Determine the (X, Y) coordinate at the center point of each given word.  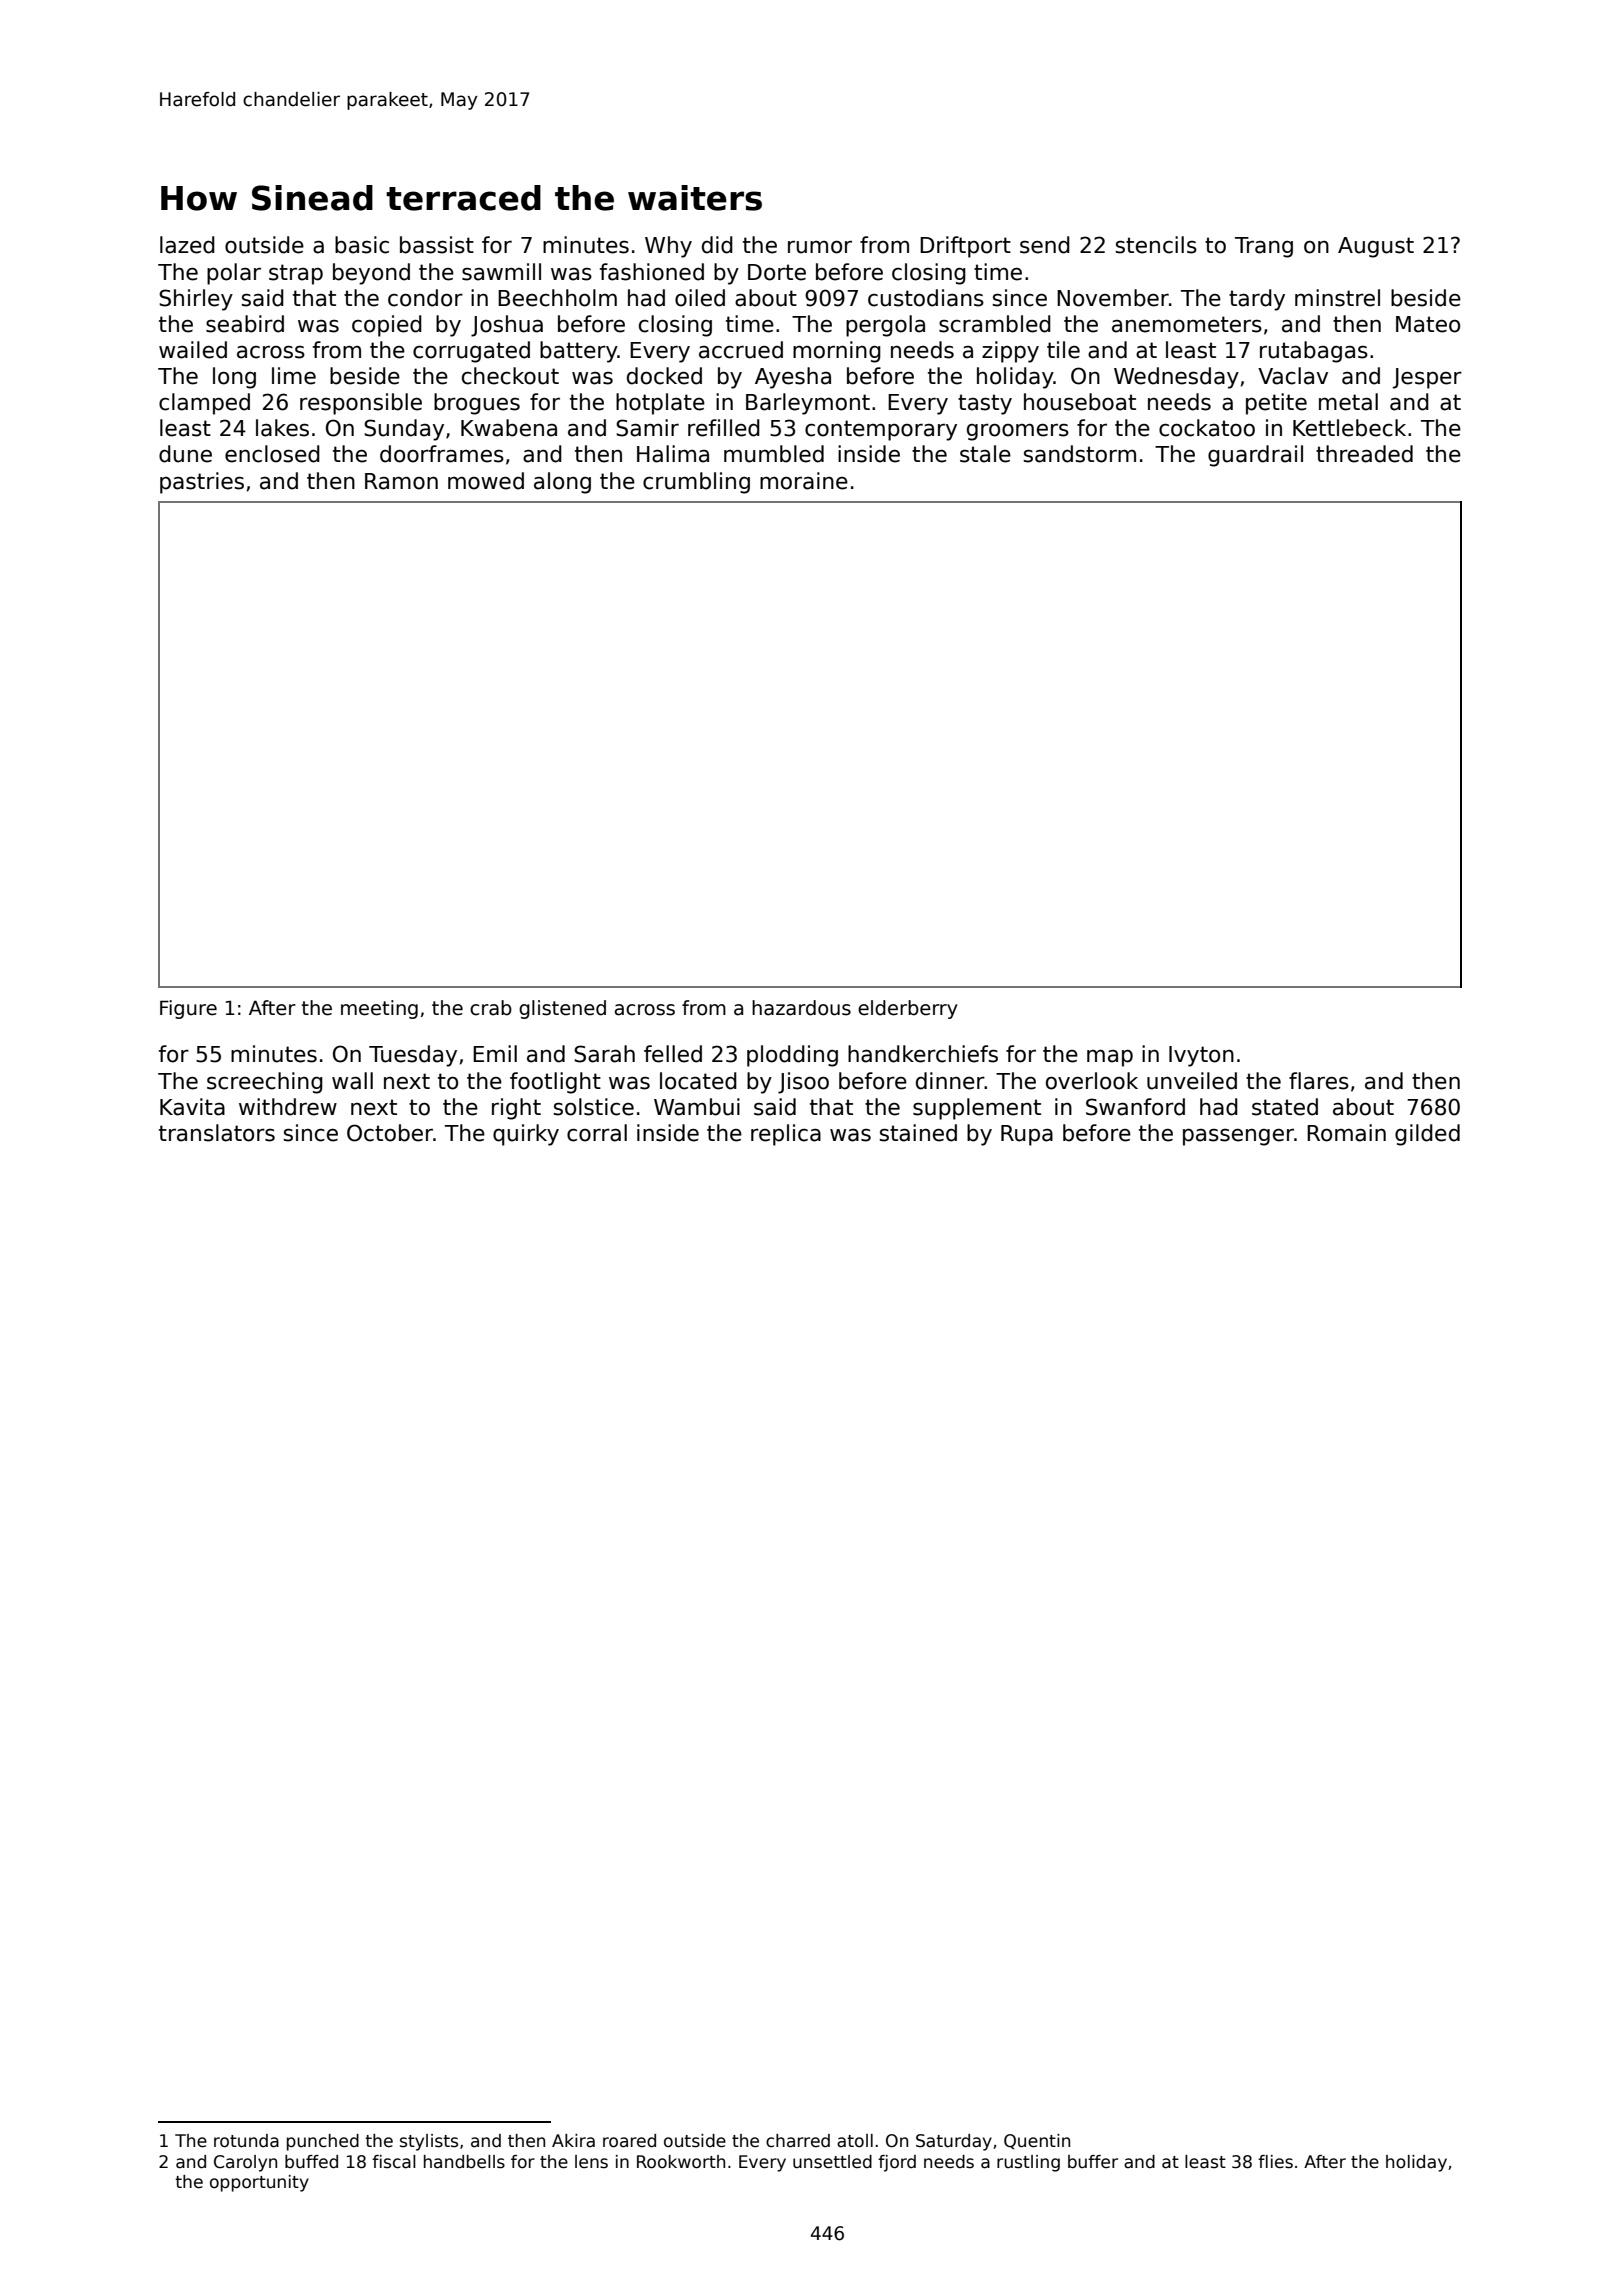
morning (837, 352)
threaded (1364, 454)
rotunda (246, 2141)
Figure (188, 1009)
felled (673, 1054)
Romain (1346, 1133)
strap (296, 274)
